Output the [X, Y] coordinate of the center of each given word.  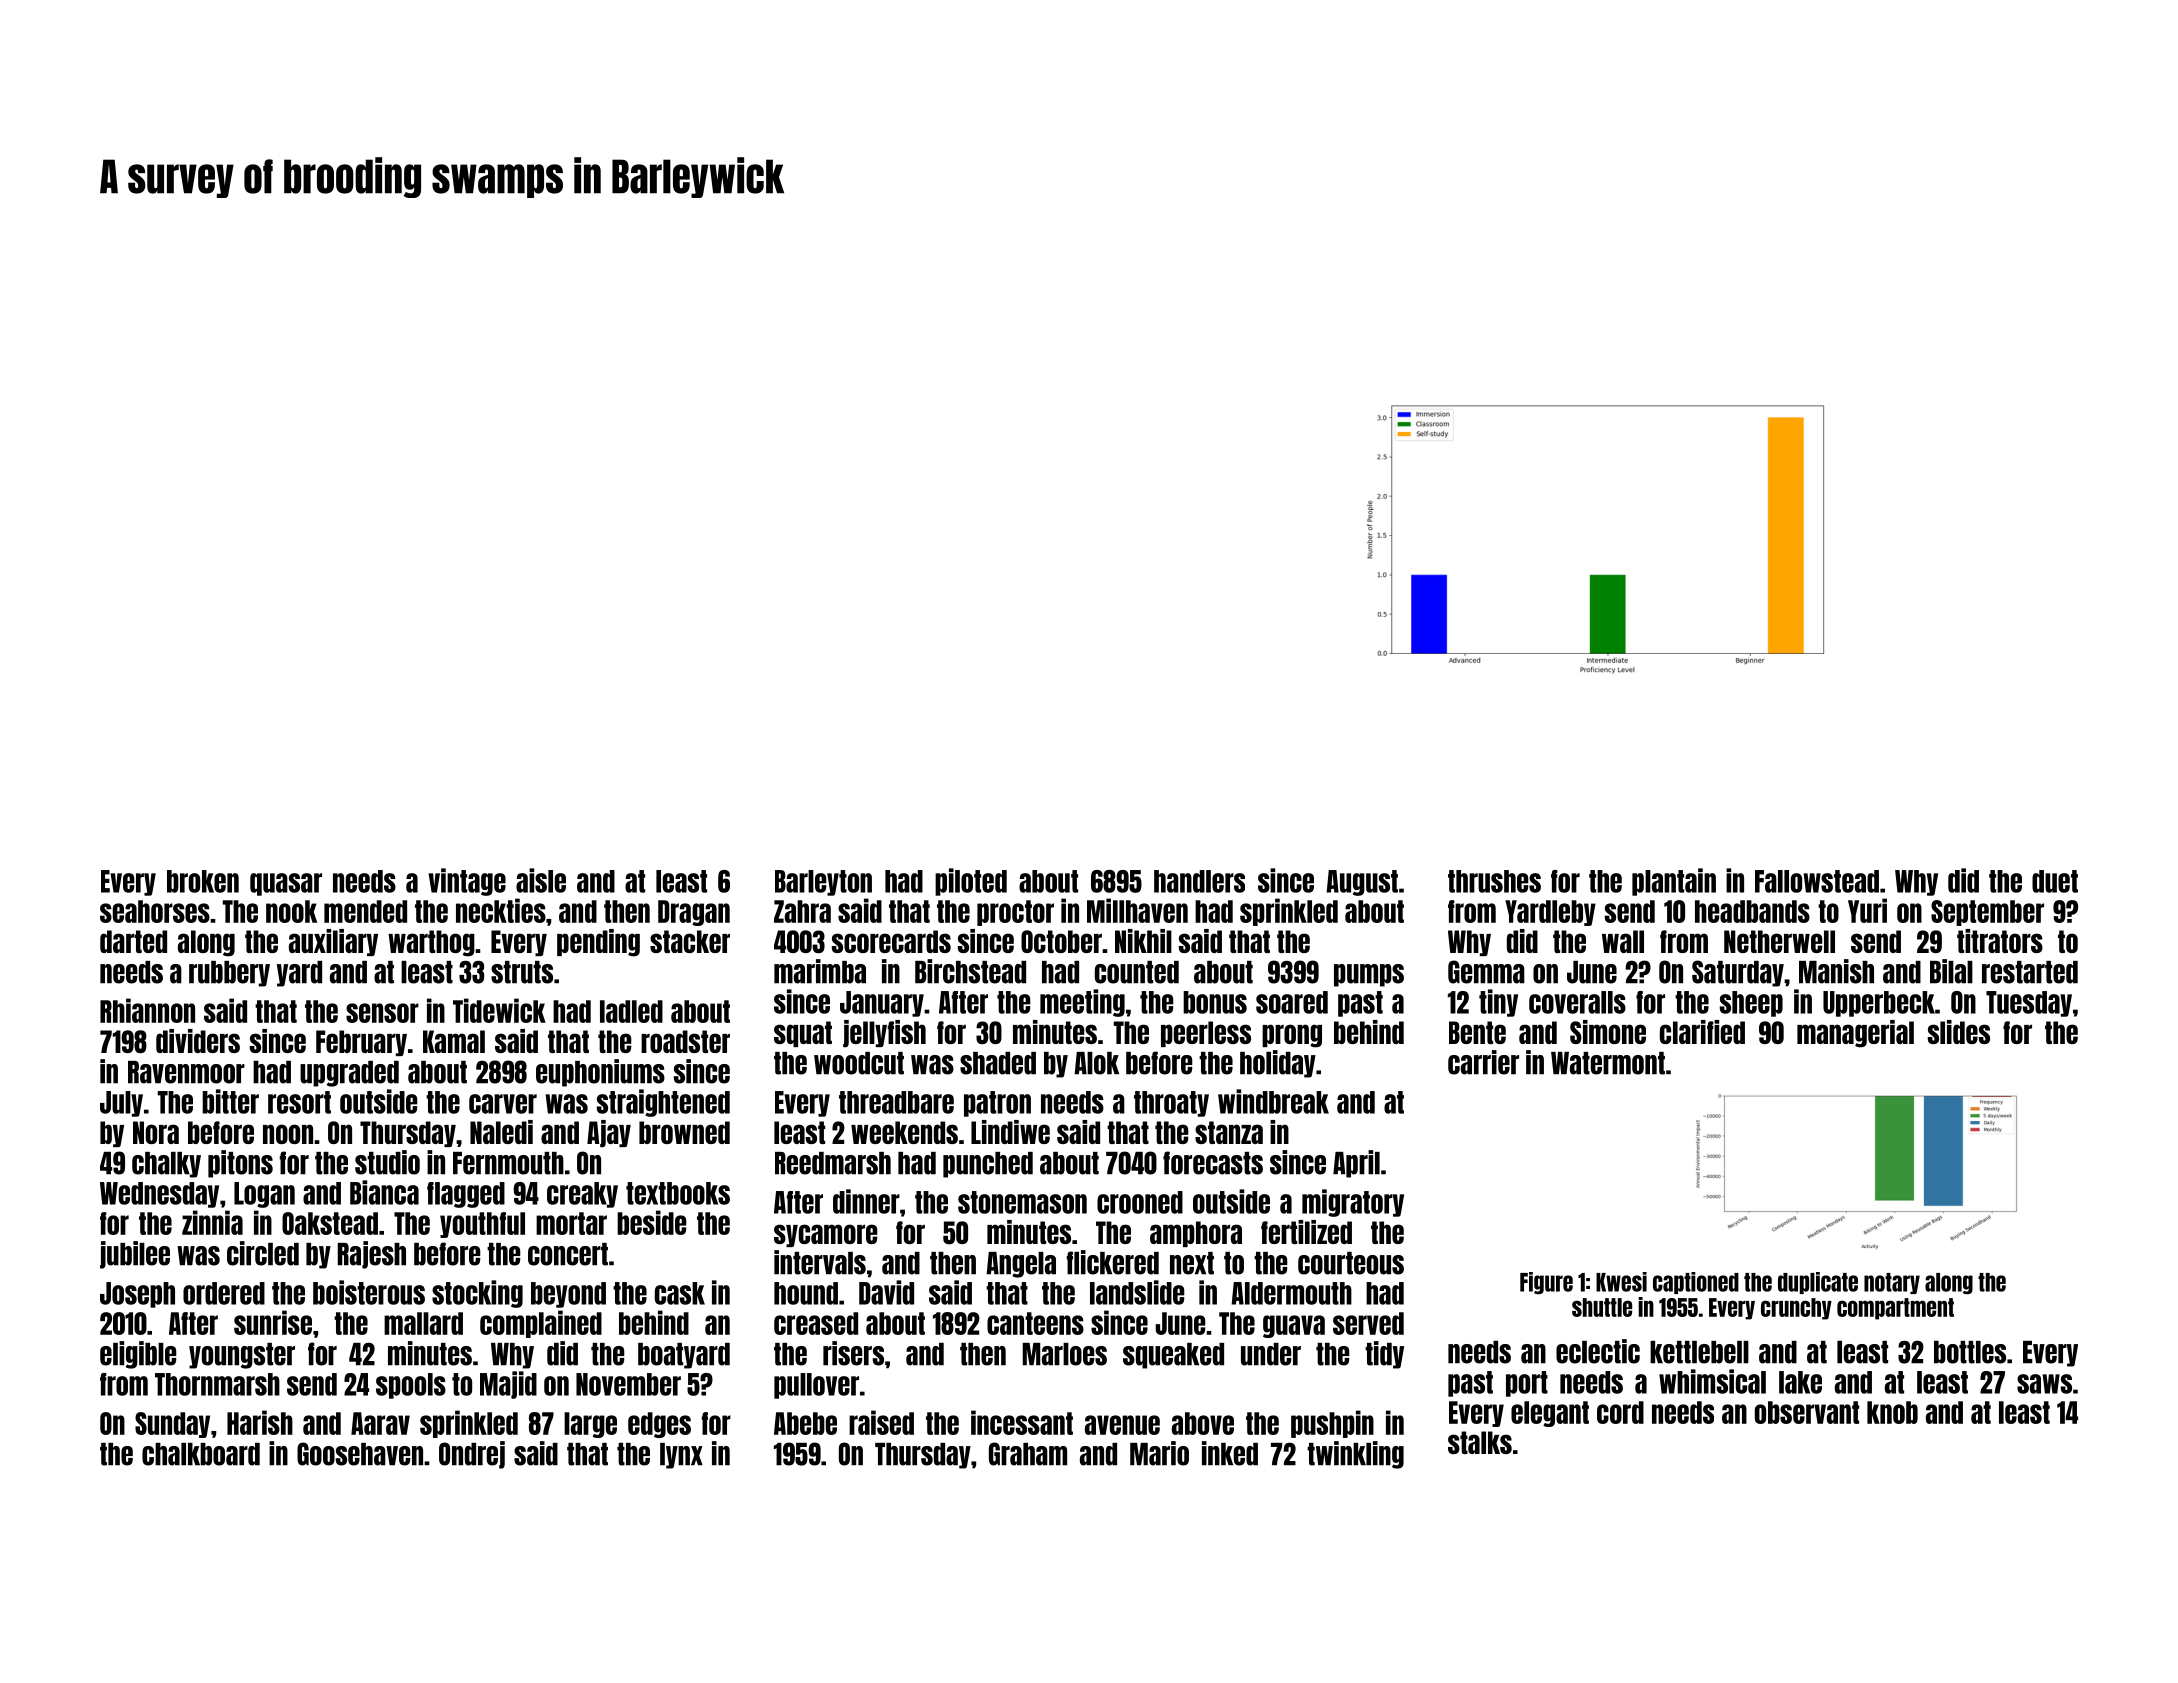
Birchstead [970, 971]
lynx [681, 1456]
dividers [198, 1041]
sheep [1751, 1004]
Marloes [1064, 1354]
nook [291, 911]
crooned [1140, 1202]
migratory [1353, 1203]
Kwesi [1621, 1282]
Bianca [384, 1192]
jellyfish [884, 1034]
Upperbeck [1879, 1004]
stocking [477, 1294]
